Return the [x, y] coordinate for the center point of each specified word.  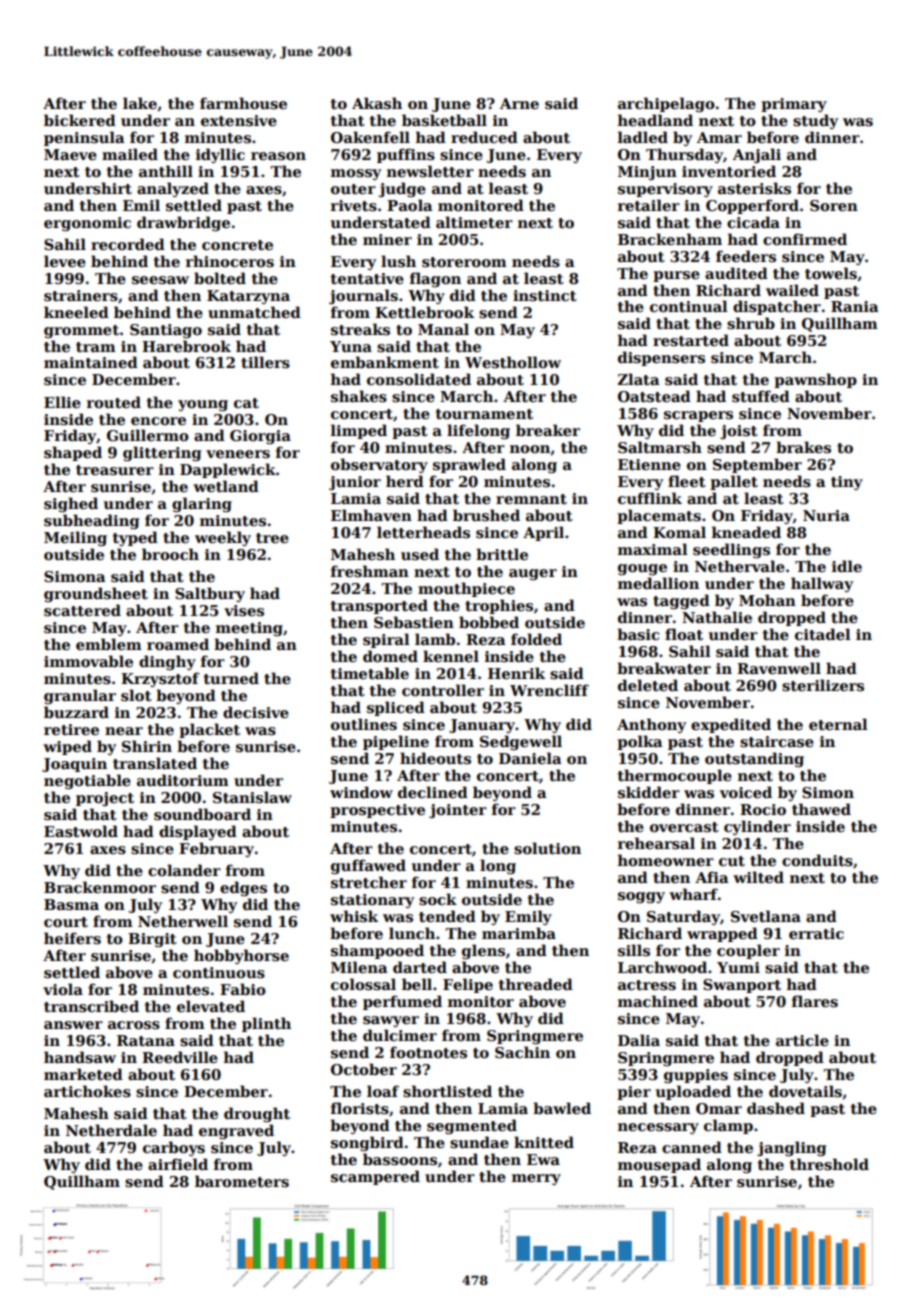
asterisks [754, 188]
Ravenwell [779, 668]
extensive [239, 120]
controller [443, 690]
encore [158, 421]
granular [80, 696]
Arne [519, 103]
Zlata [639, 379]
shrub [751, 323]
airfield [178, 1164]
